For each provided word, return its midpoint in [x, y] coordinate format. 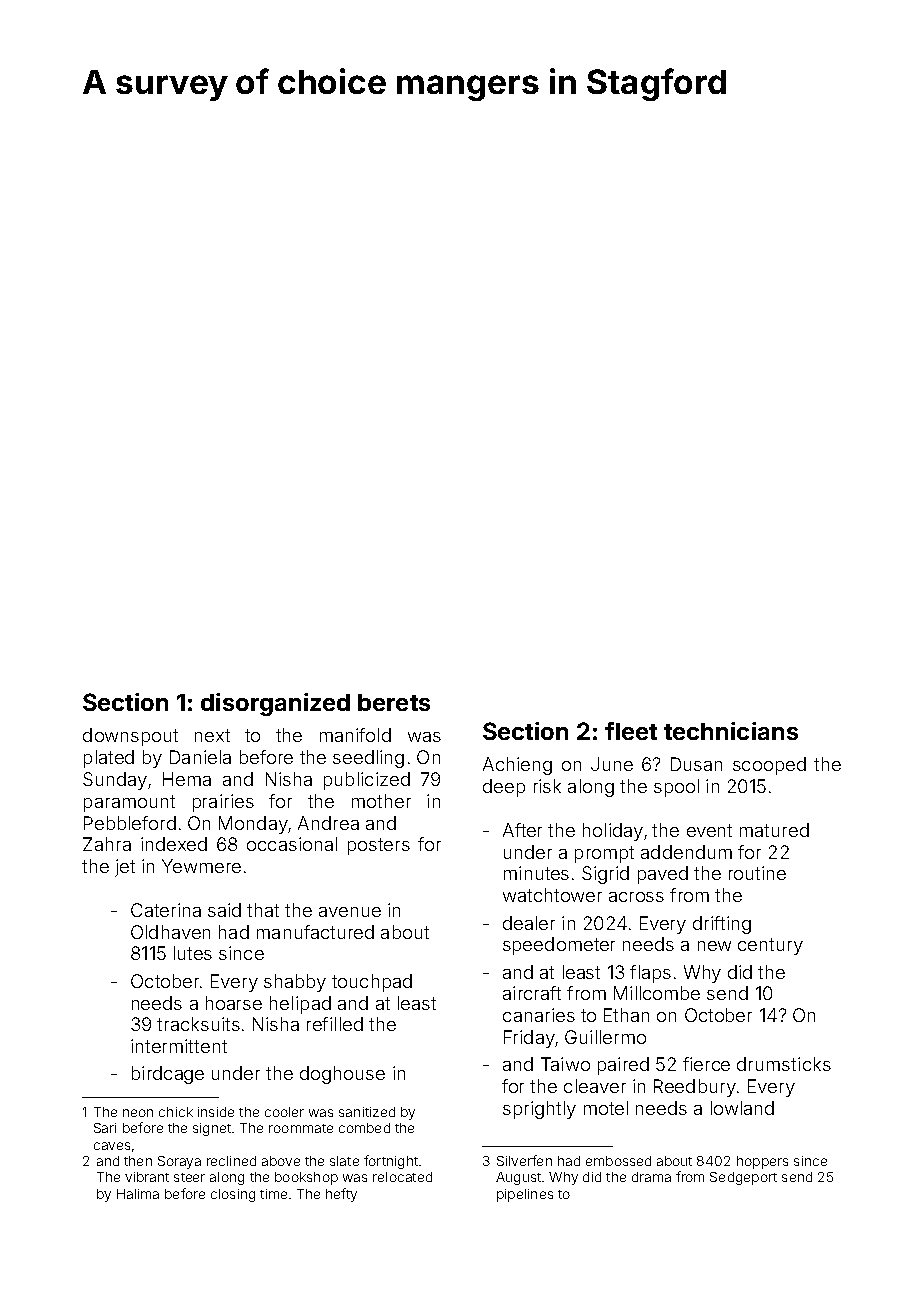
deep [504, 788]
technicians [731, 731]
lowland [742, 1108]
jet [125, 868]
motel [606, 1108]
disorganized [275, 704]
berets [394, 702]
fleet [631, 731]
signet [212, 1129]
